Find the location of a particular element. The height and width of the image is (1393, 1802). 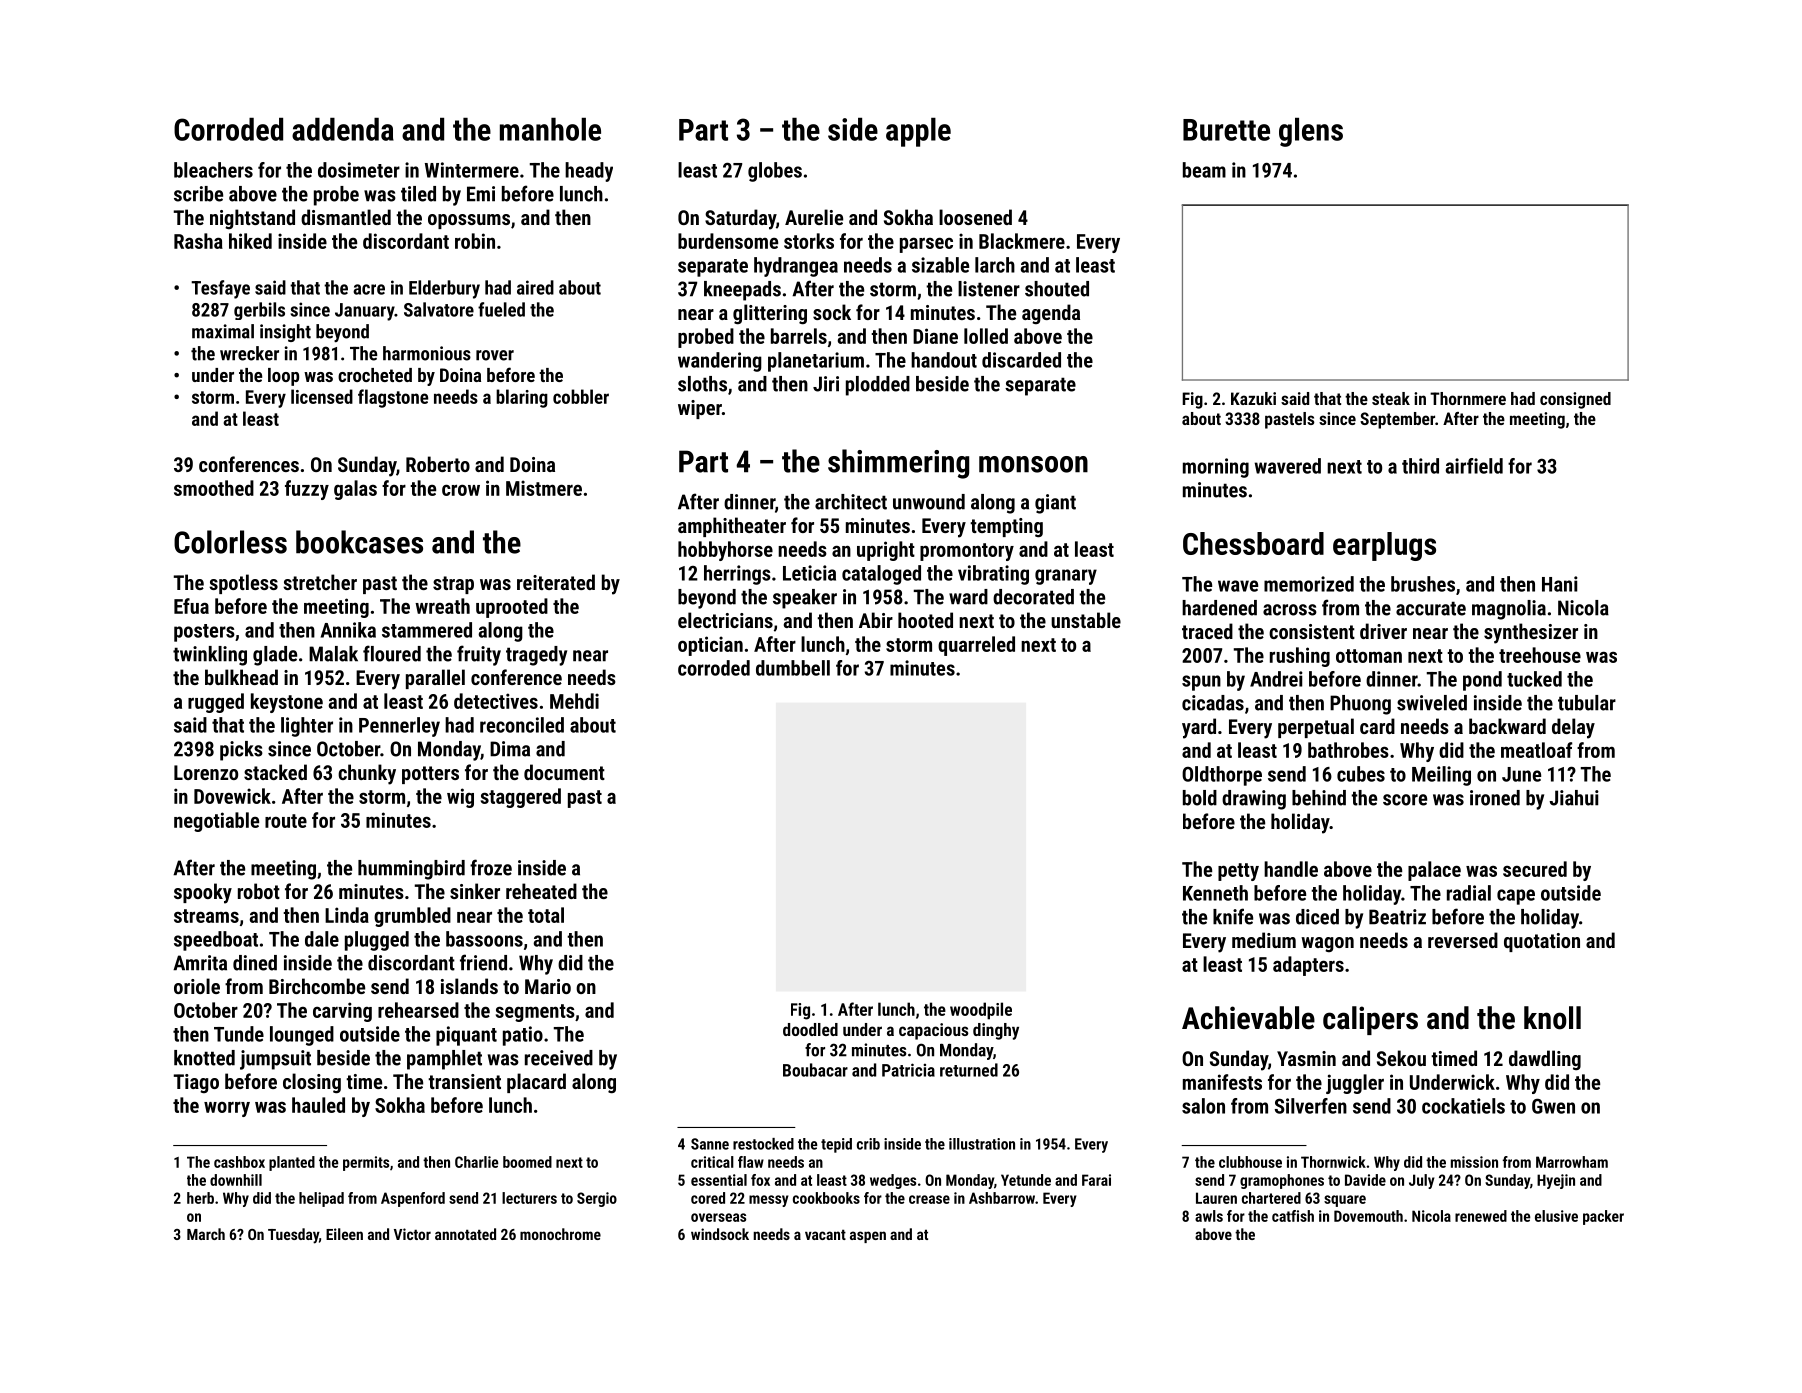

apple is located at coordinates (918, 132).
